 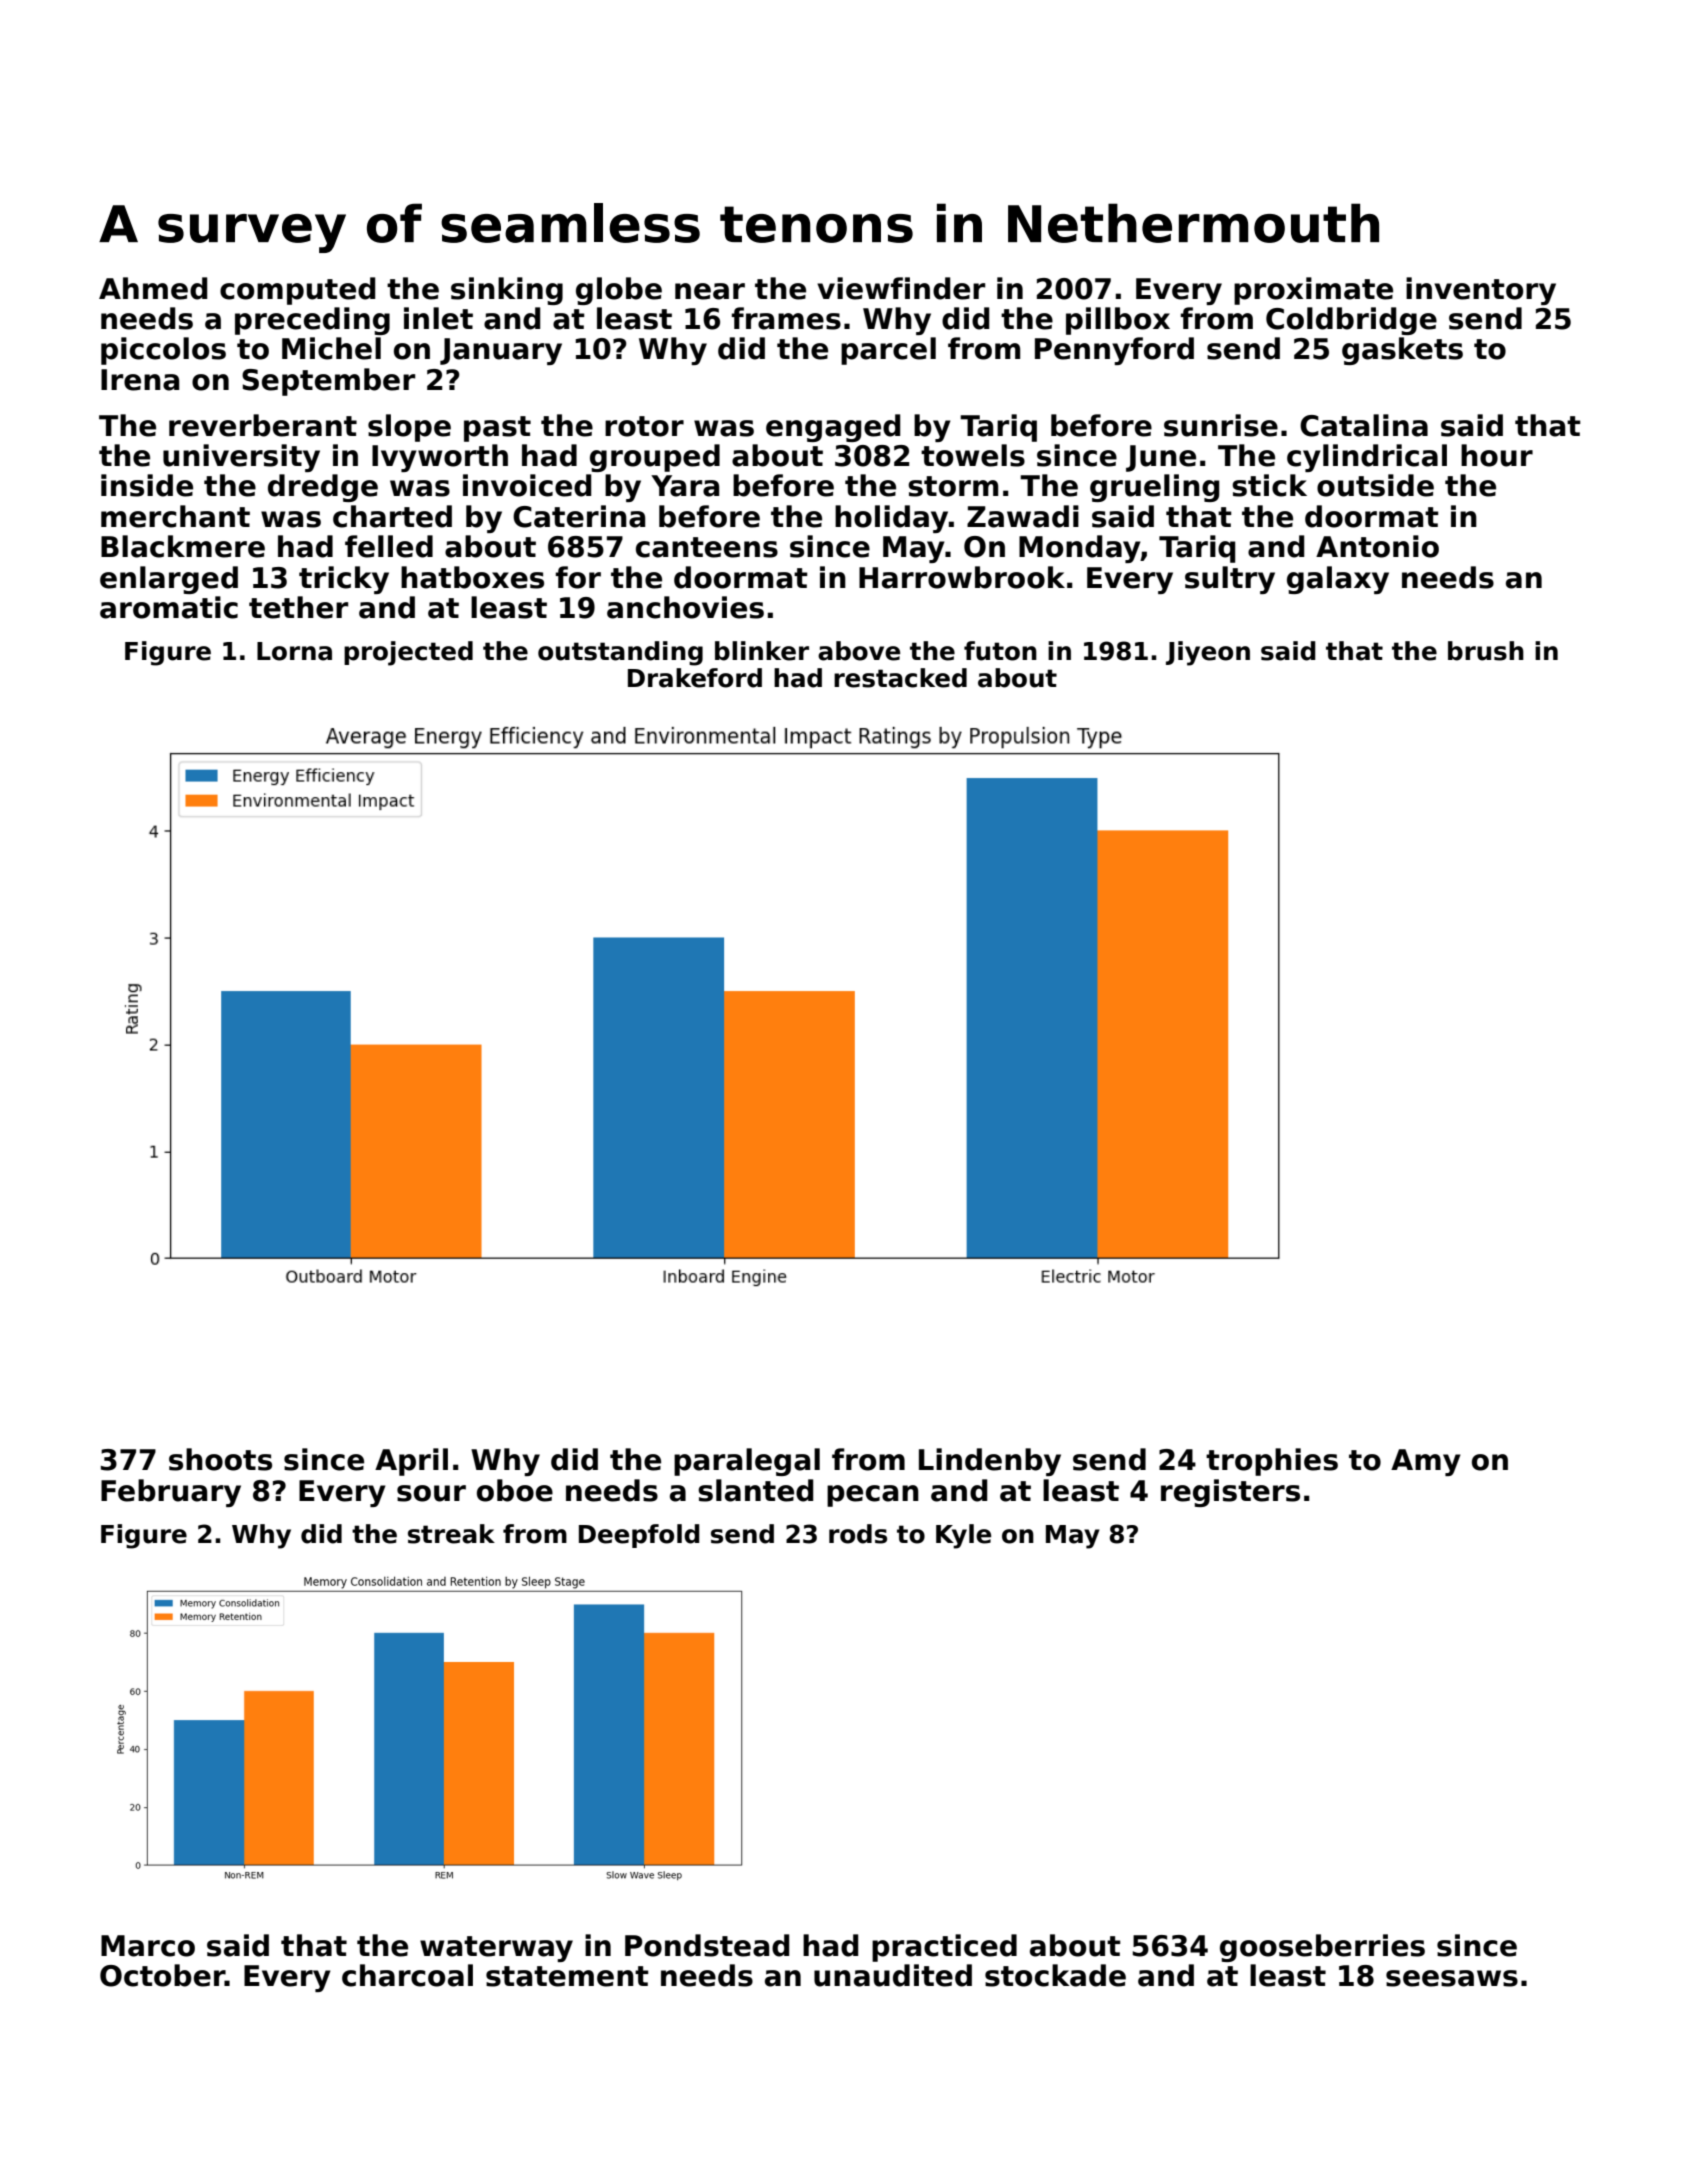 I want to click on Ahmed, so click(x=153, y=288).
